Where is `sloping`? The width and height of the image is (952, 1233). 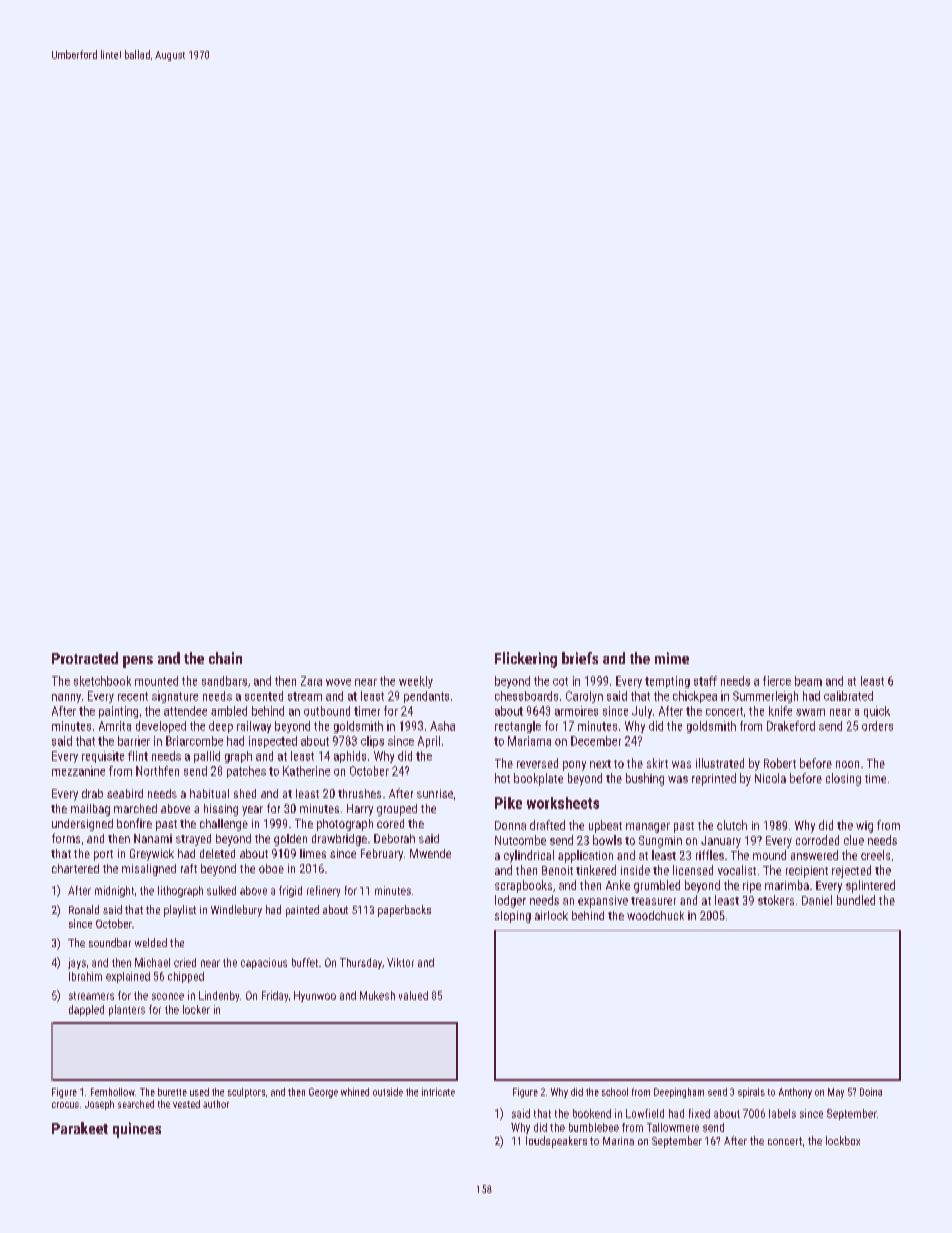 sloping is located at coordinates (513, 917).
